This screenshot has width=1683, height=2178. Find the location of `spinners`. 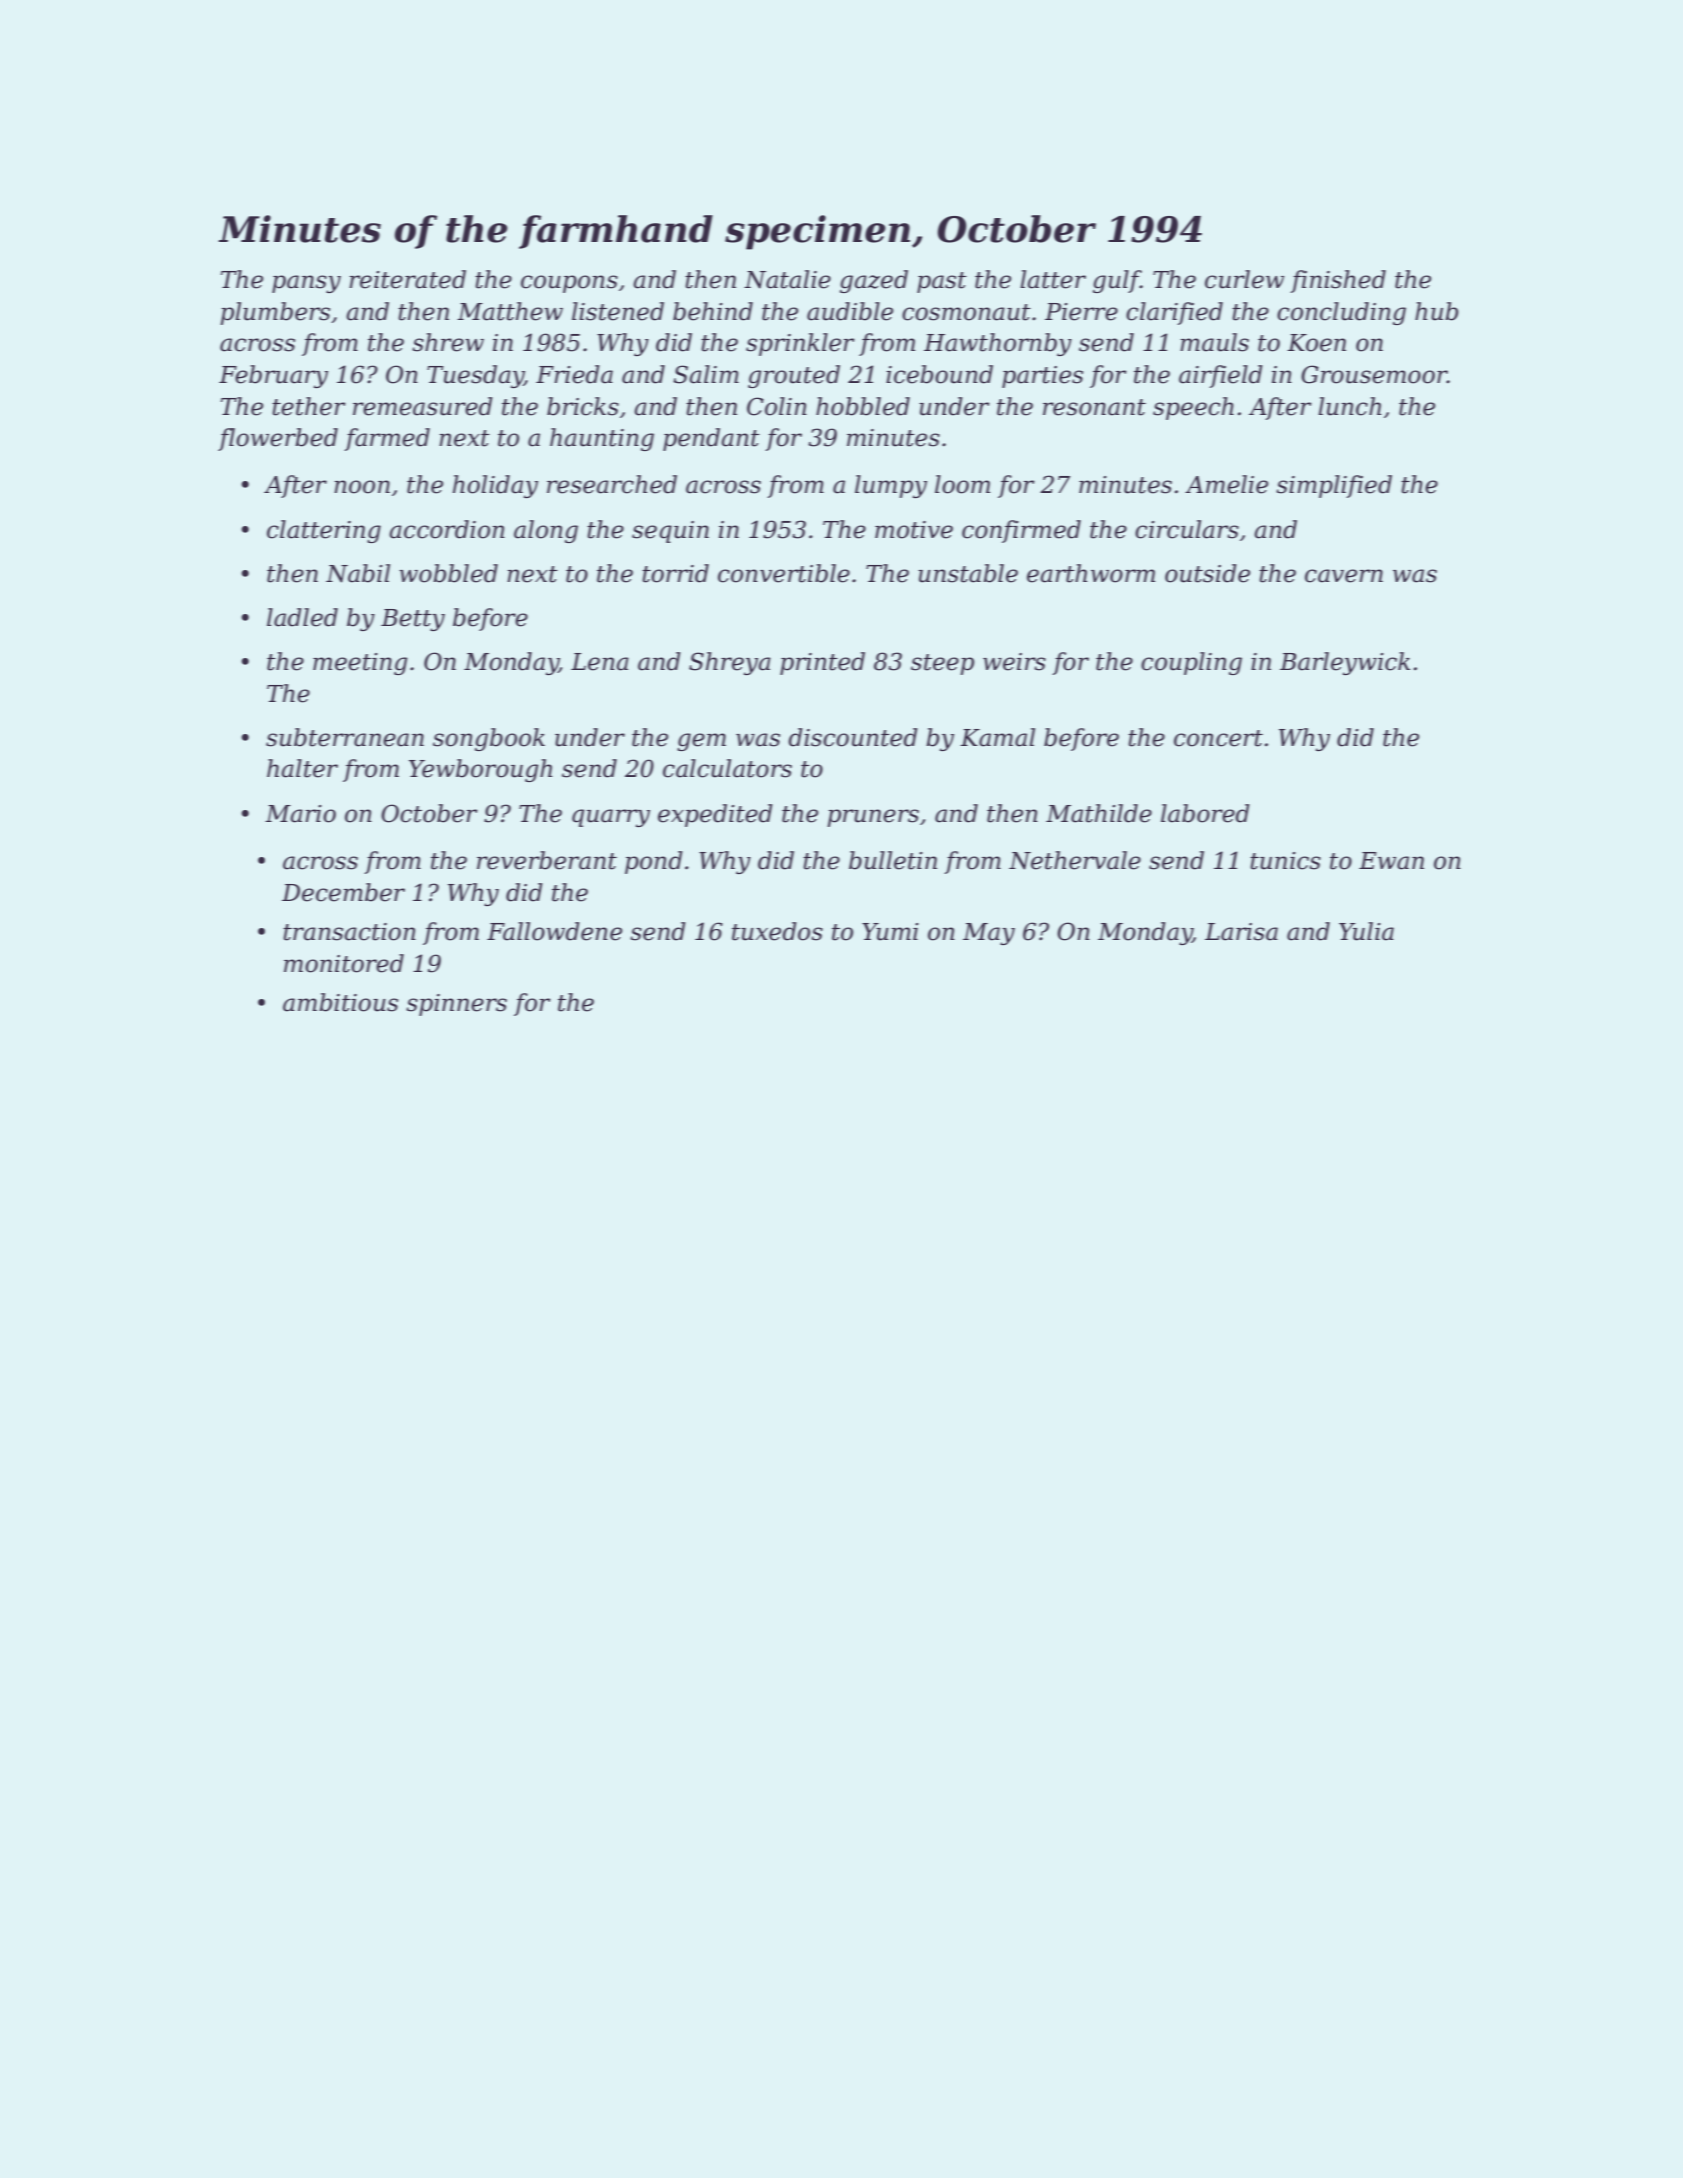

spinners is located at coordinates (456, 1005).
